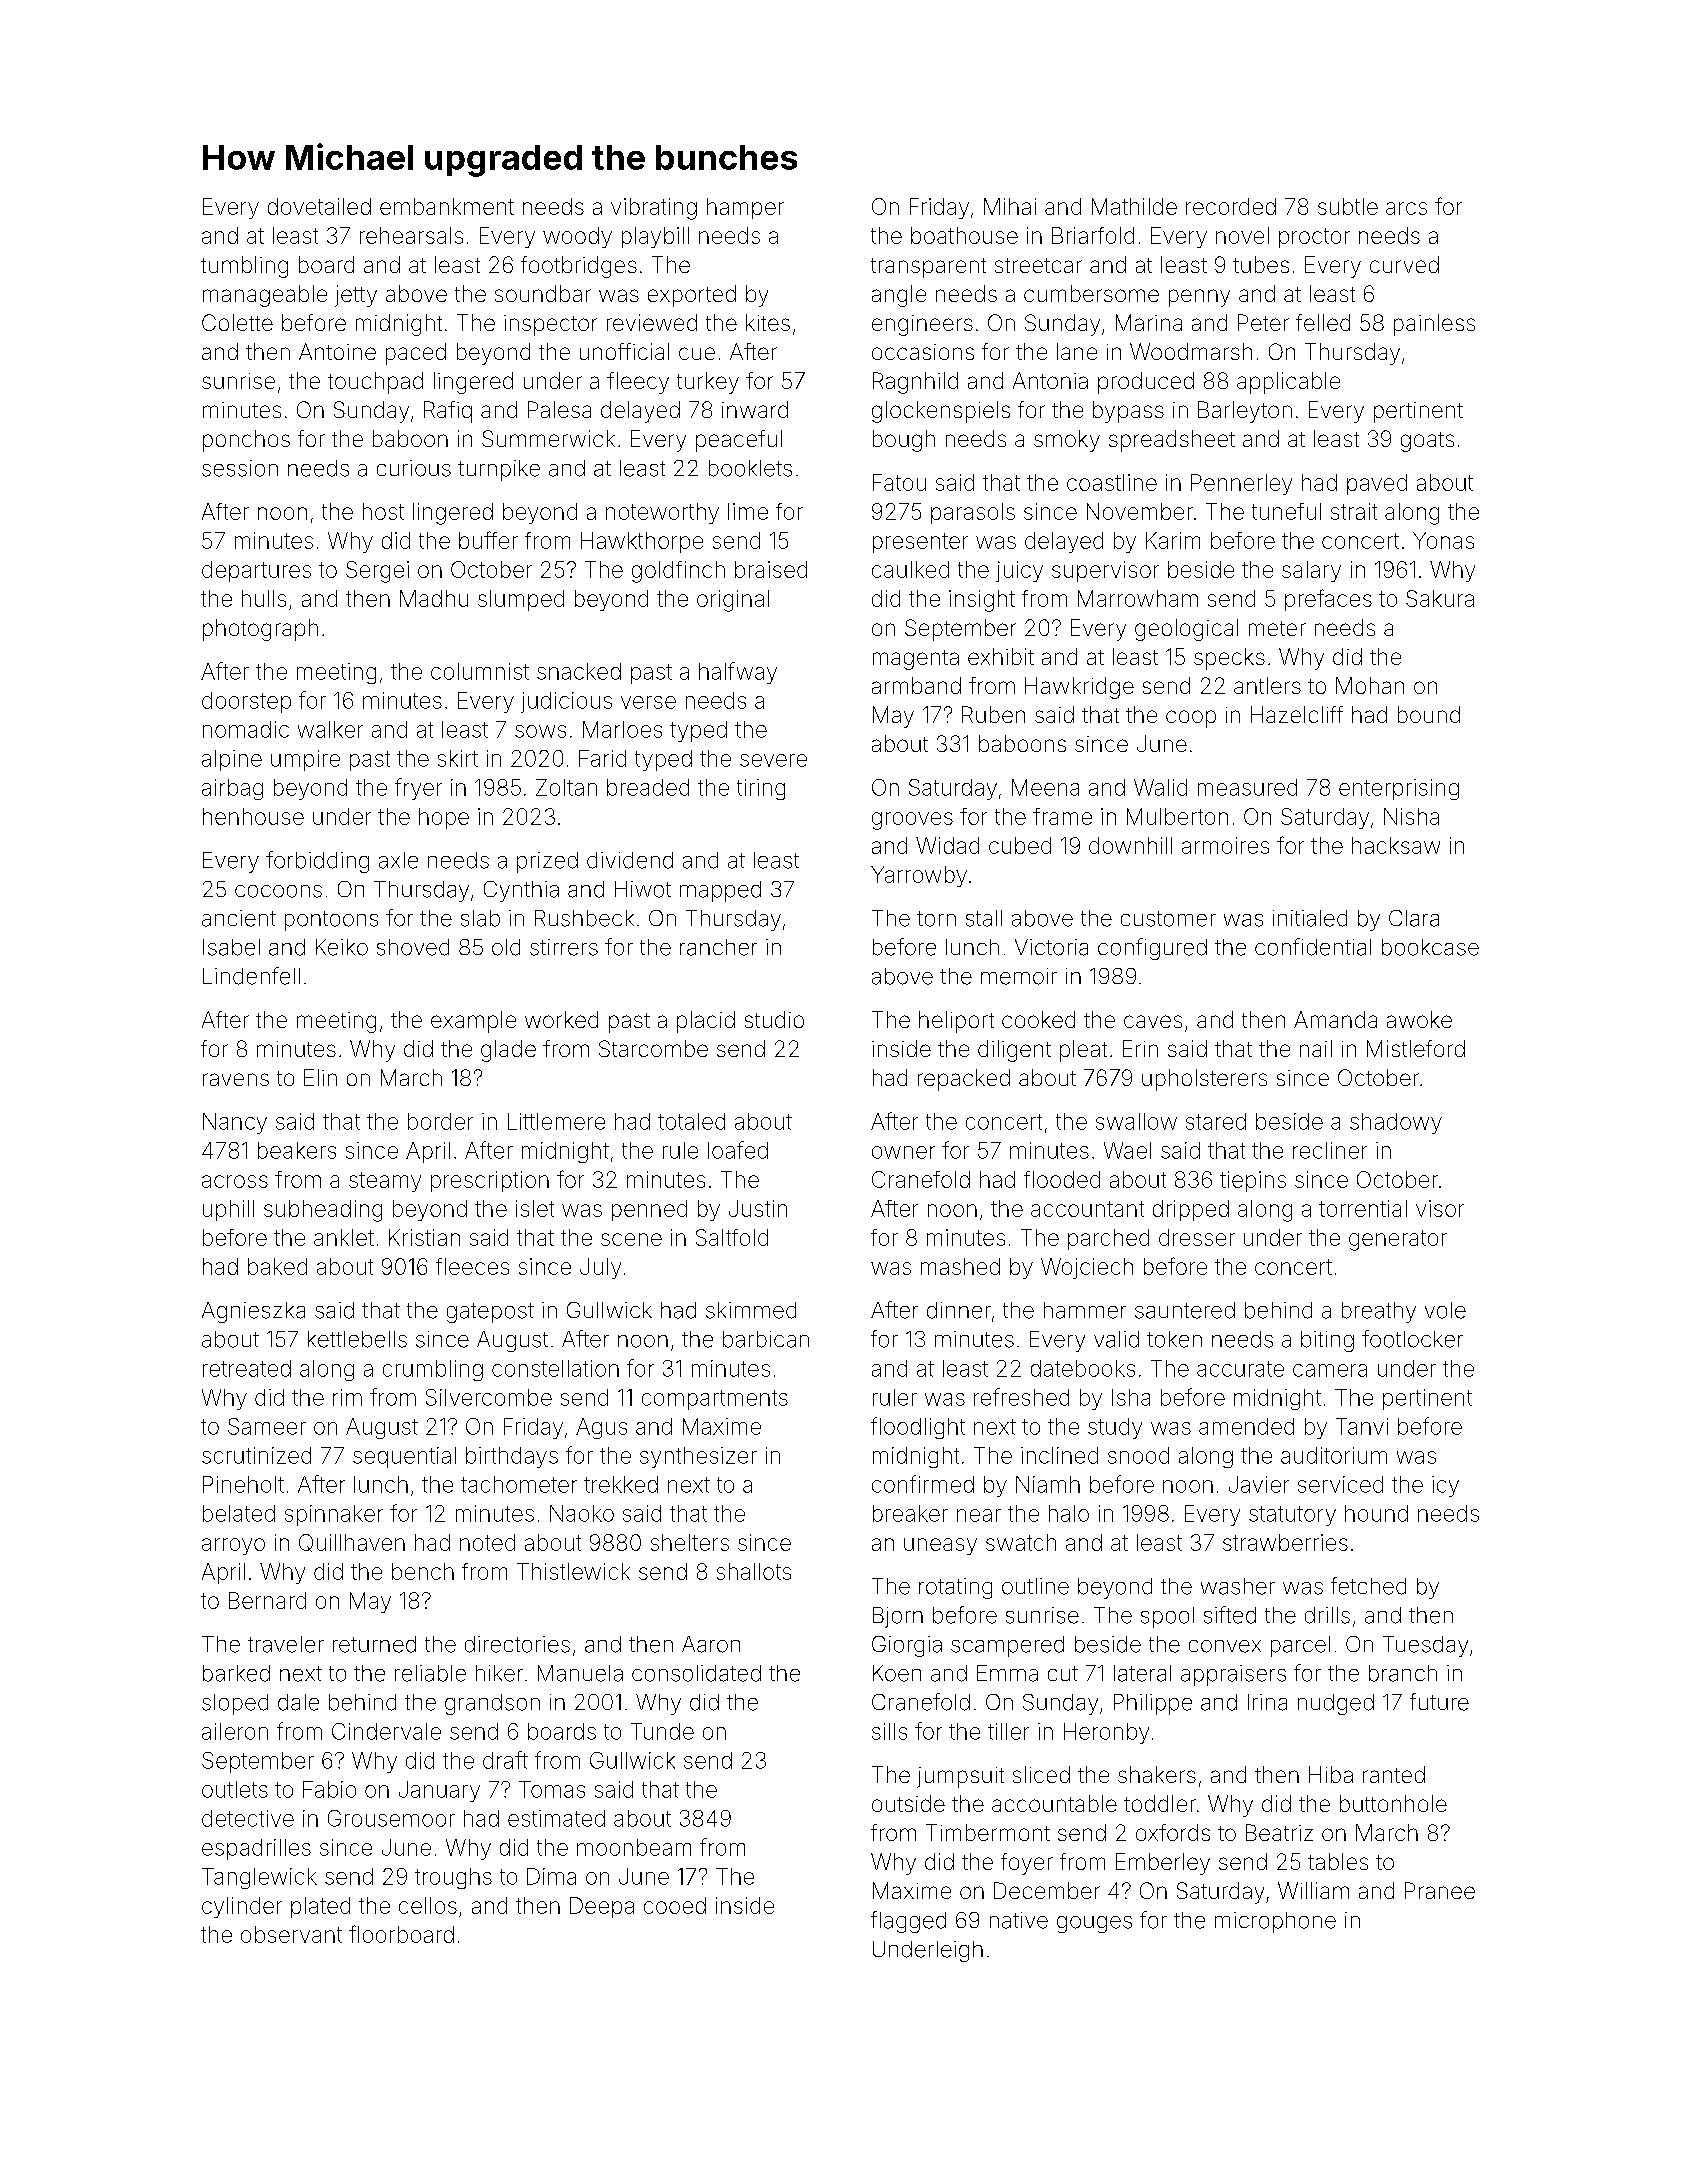  Describe the element at coordinates (428, 1905) in the screenshot. I see `cellos` at that location.
